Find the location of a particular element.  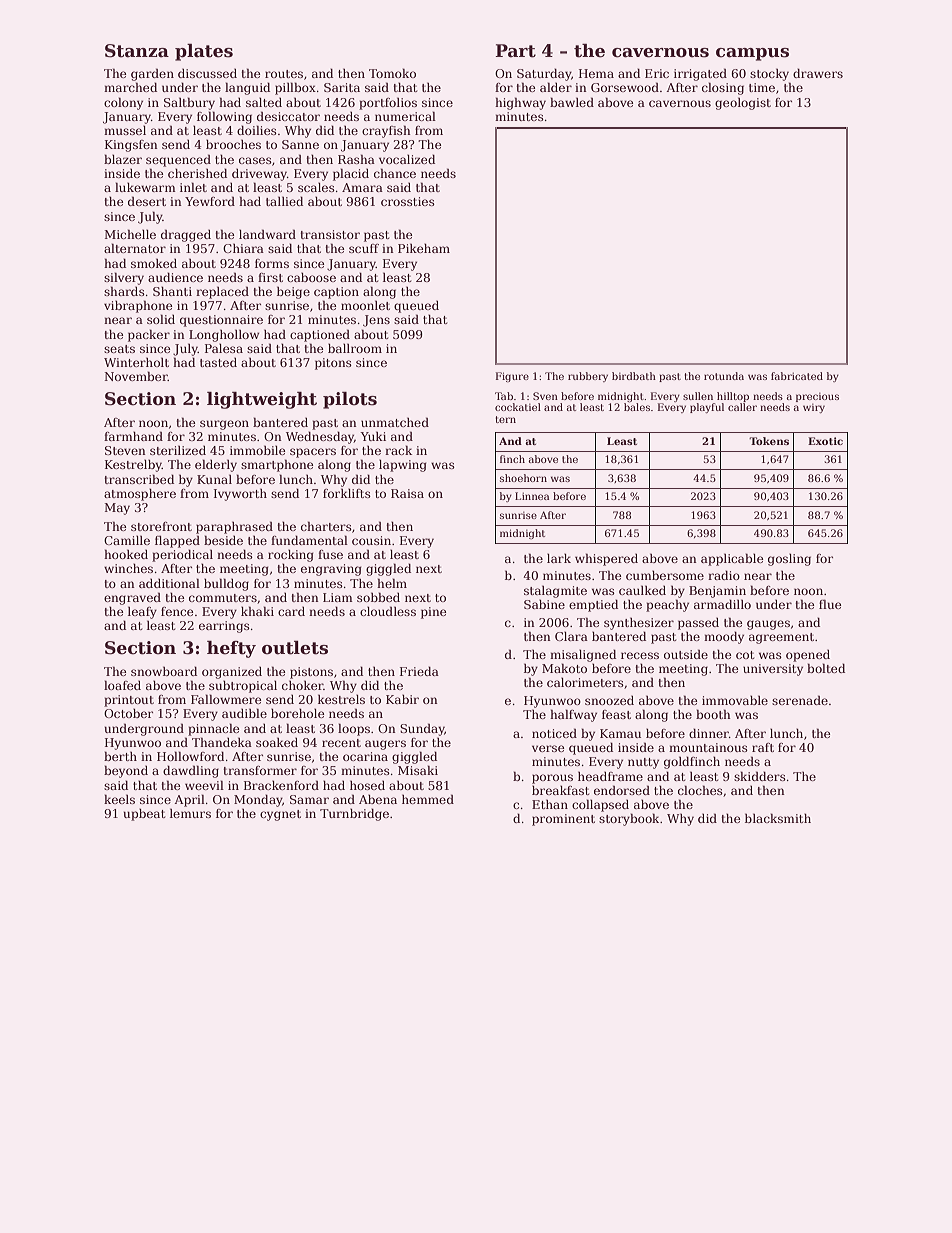

transcribed is located at coordinates (139, 479).
